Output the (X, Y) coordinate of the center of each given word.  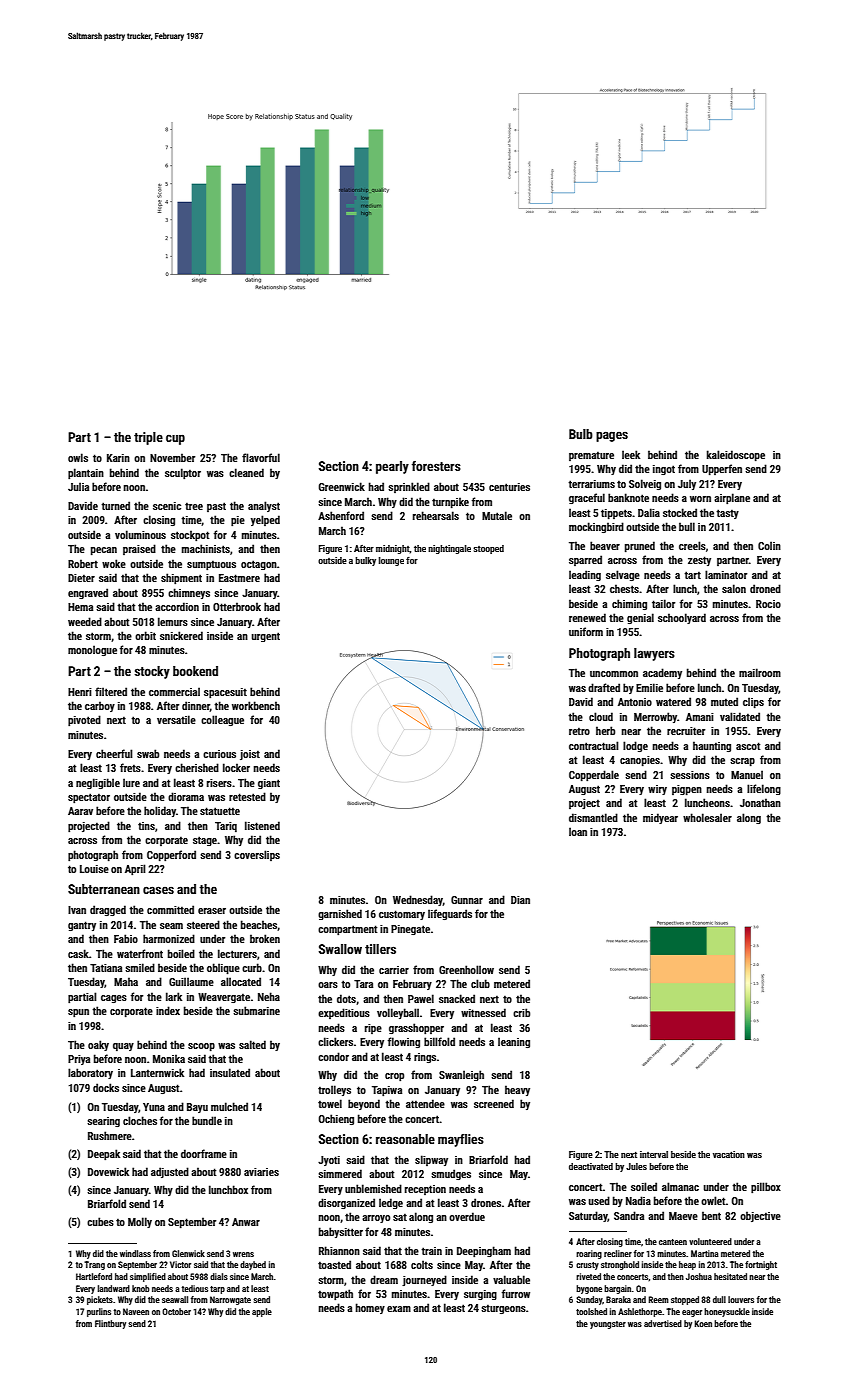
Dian (520, 900)
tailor (663, 603)
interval (654, 1154)
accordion (177, 606)
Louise (94, 869)
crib (521, 1012)
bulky (365, 561)
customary (402, 915)
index (168, 1010)
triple (148, 438)
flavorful (261, 457)
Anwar (246, 1222)
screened (494, 1103)
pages (612, 436)
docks (106, 1087)
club (480, 983)
